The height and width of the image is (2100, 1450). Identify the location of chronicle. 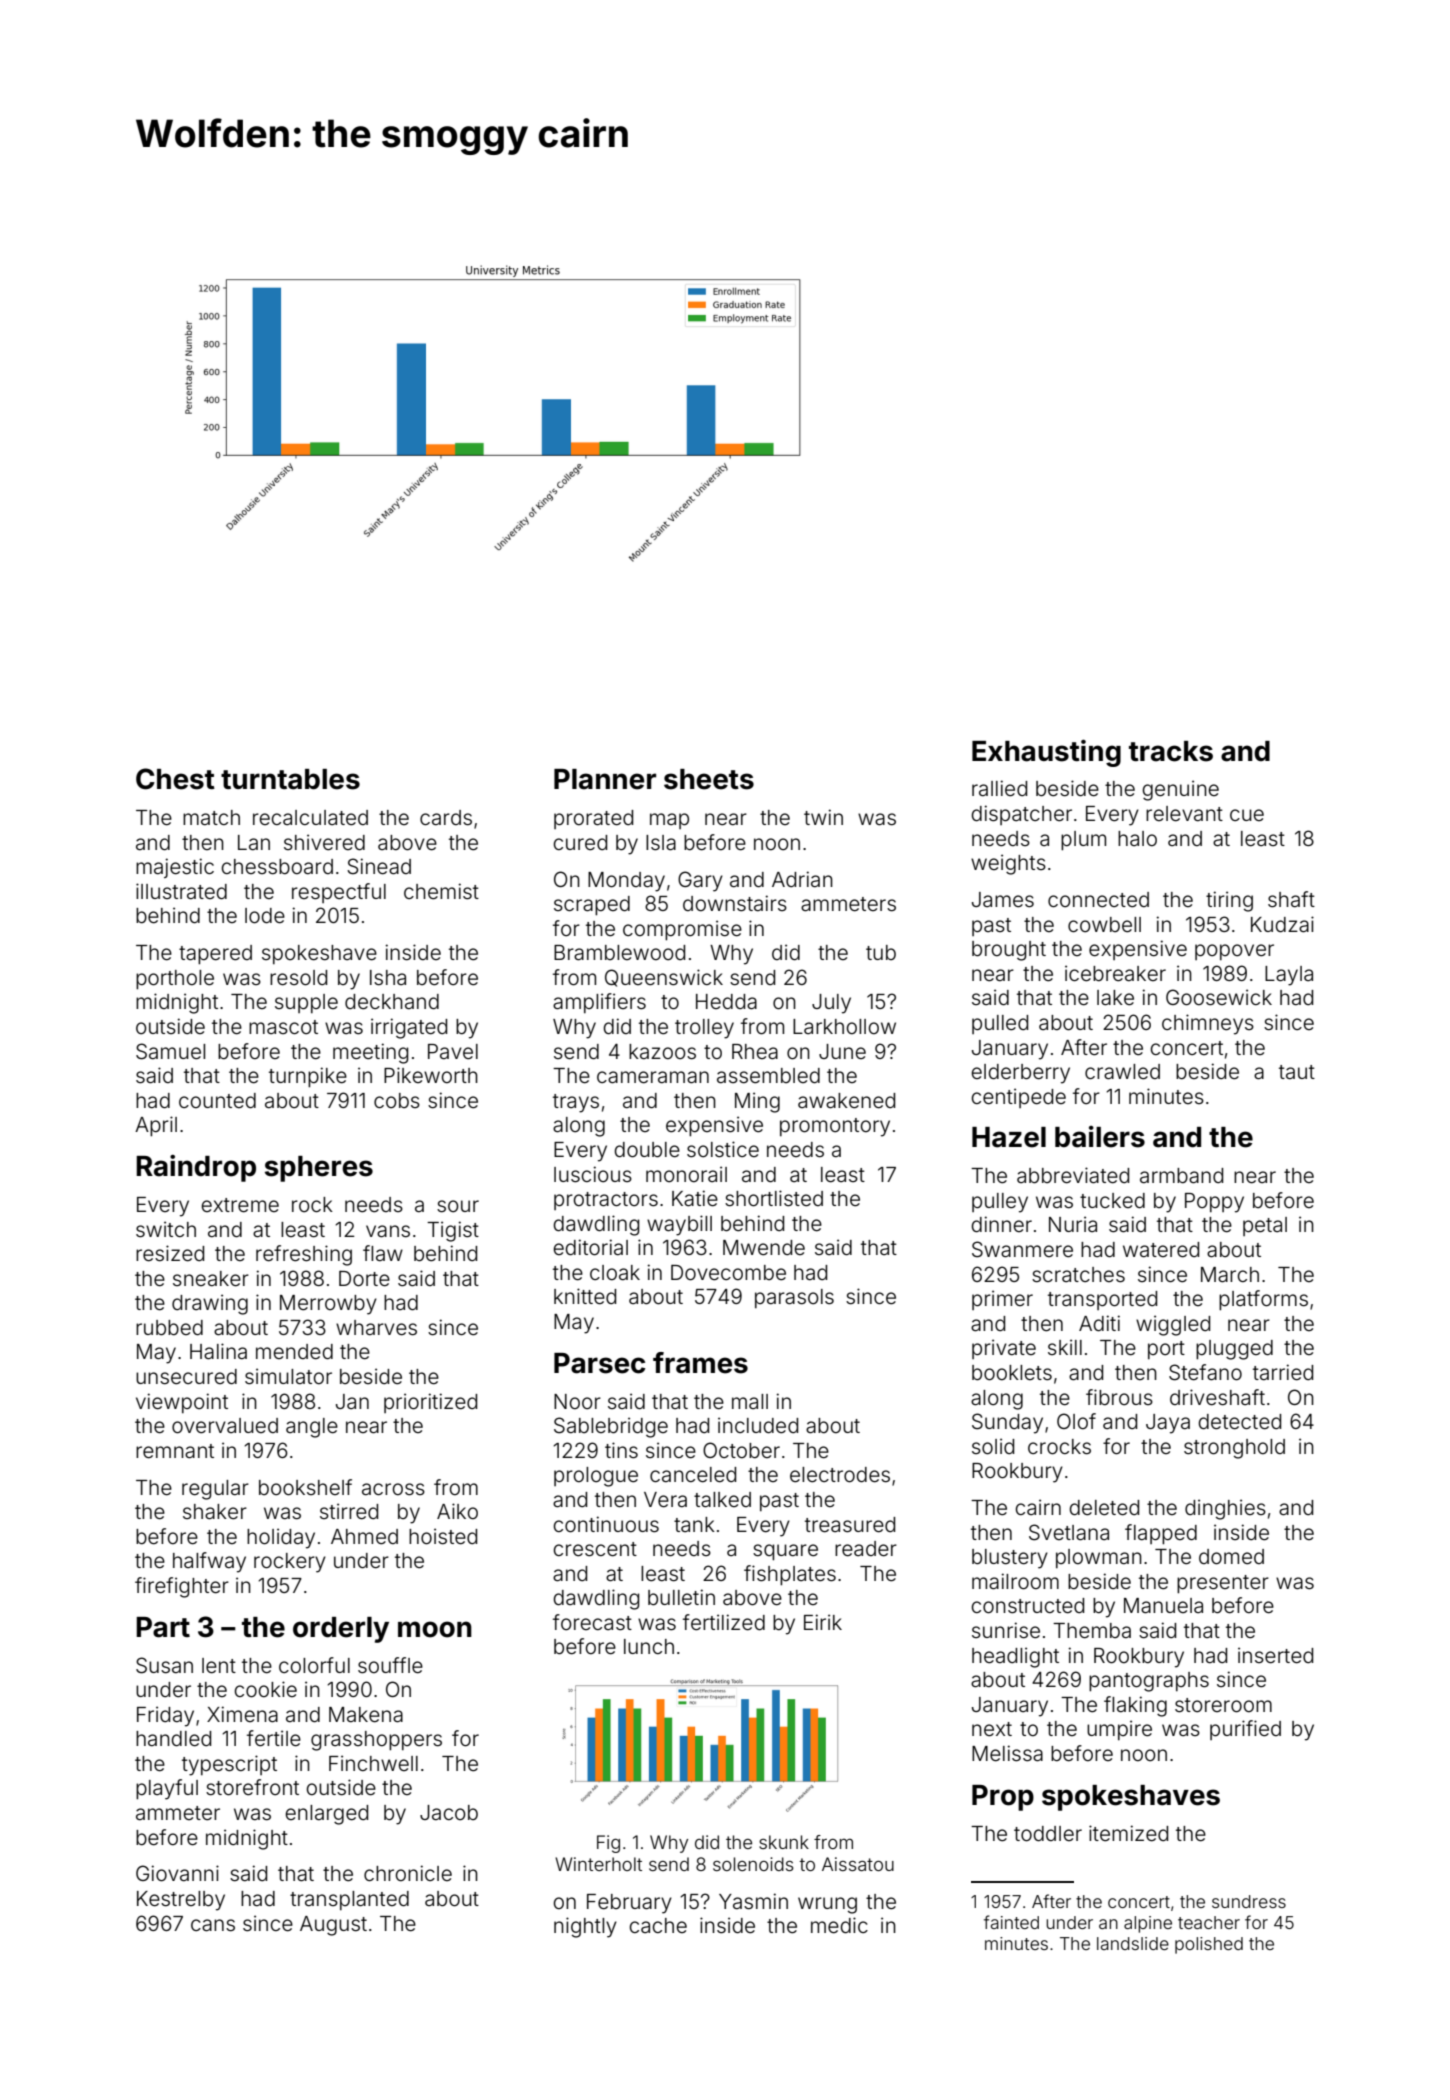
(408, 1873).
